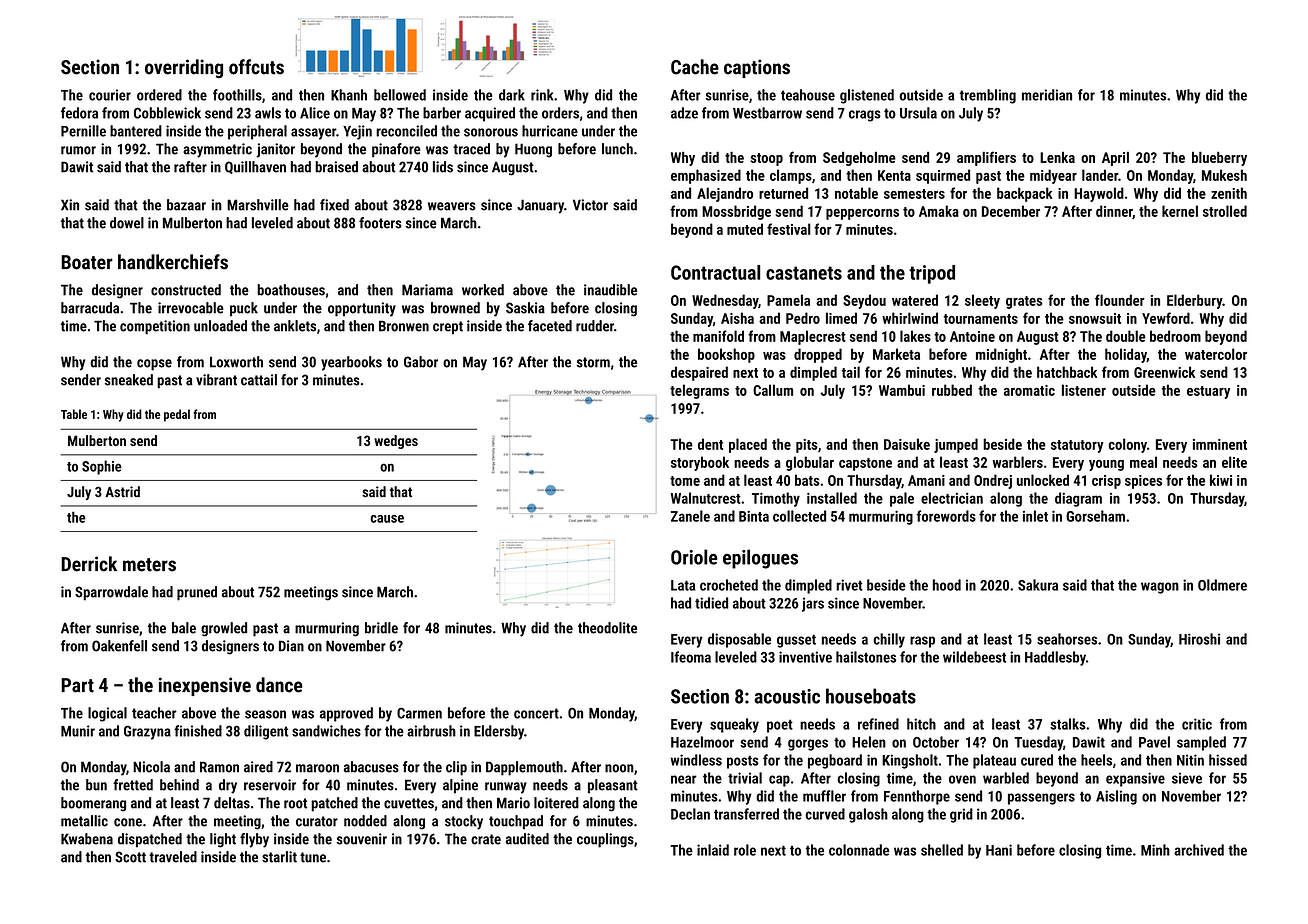 The height and width of the screenshot is (924, 1308). I want to click on glistened, so click(867, 96).
